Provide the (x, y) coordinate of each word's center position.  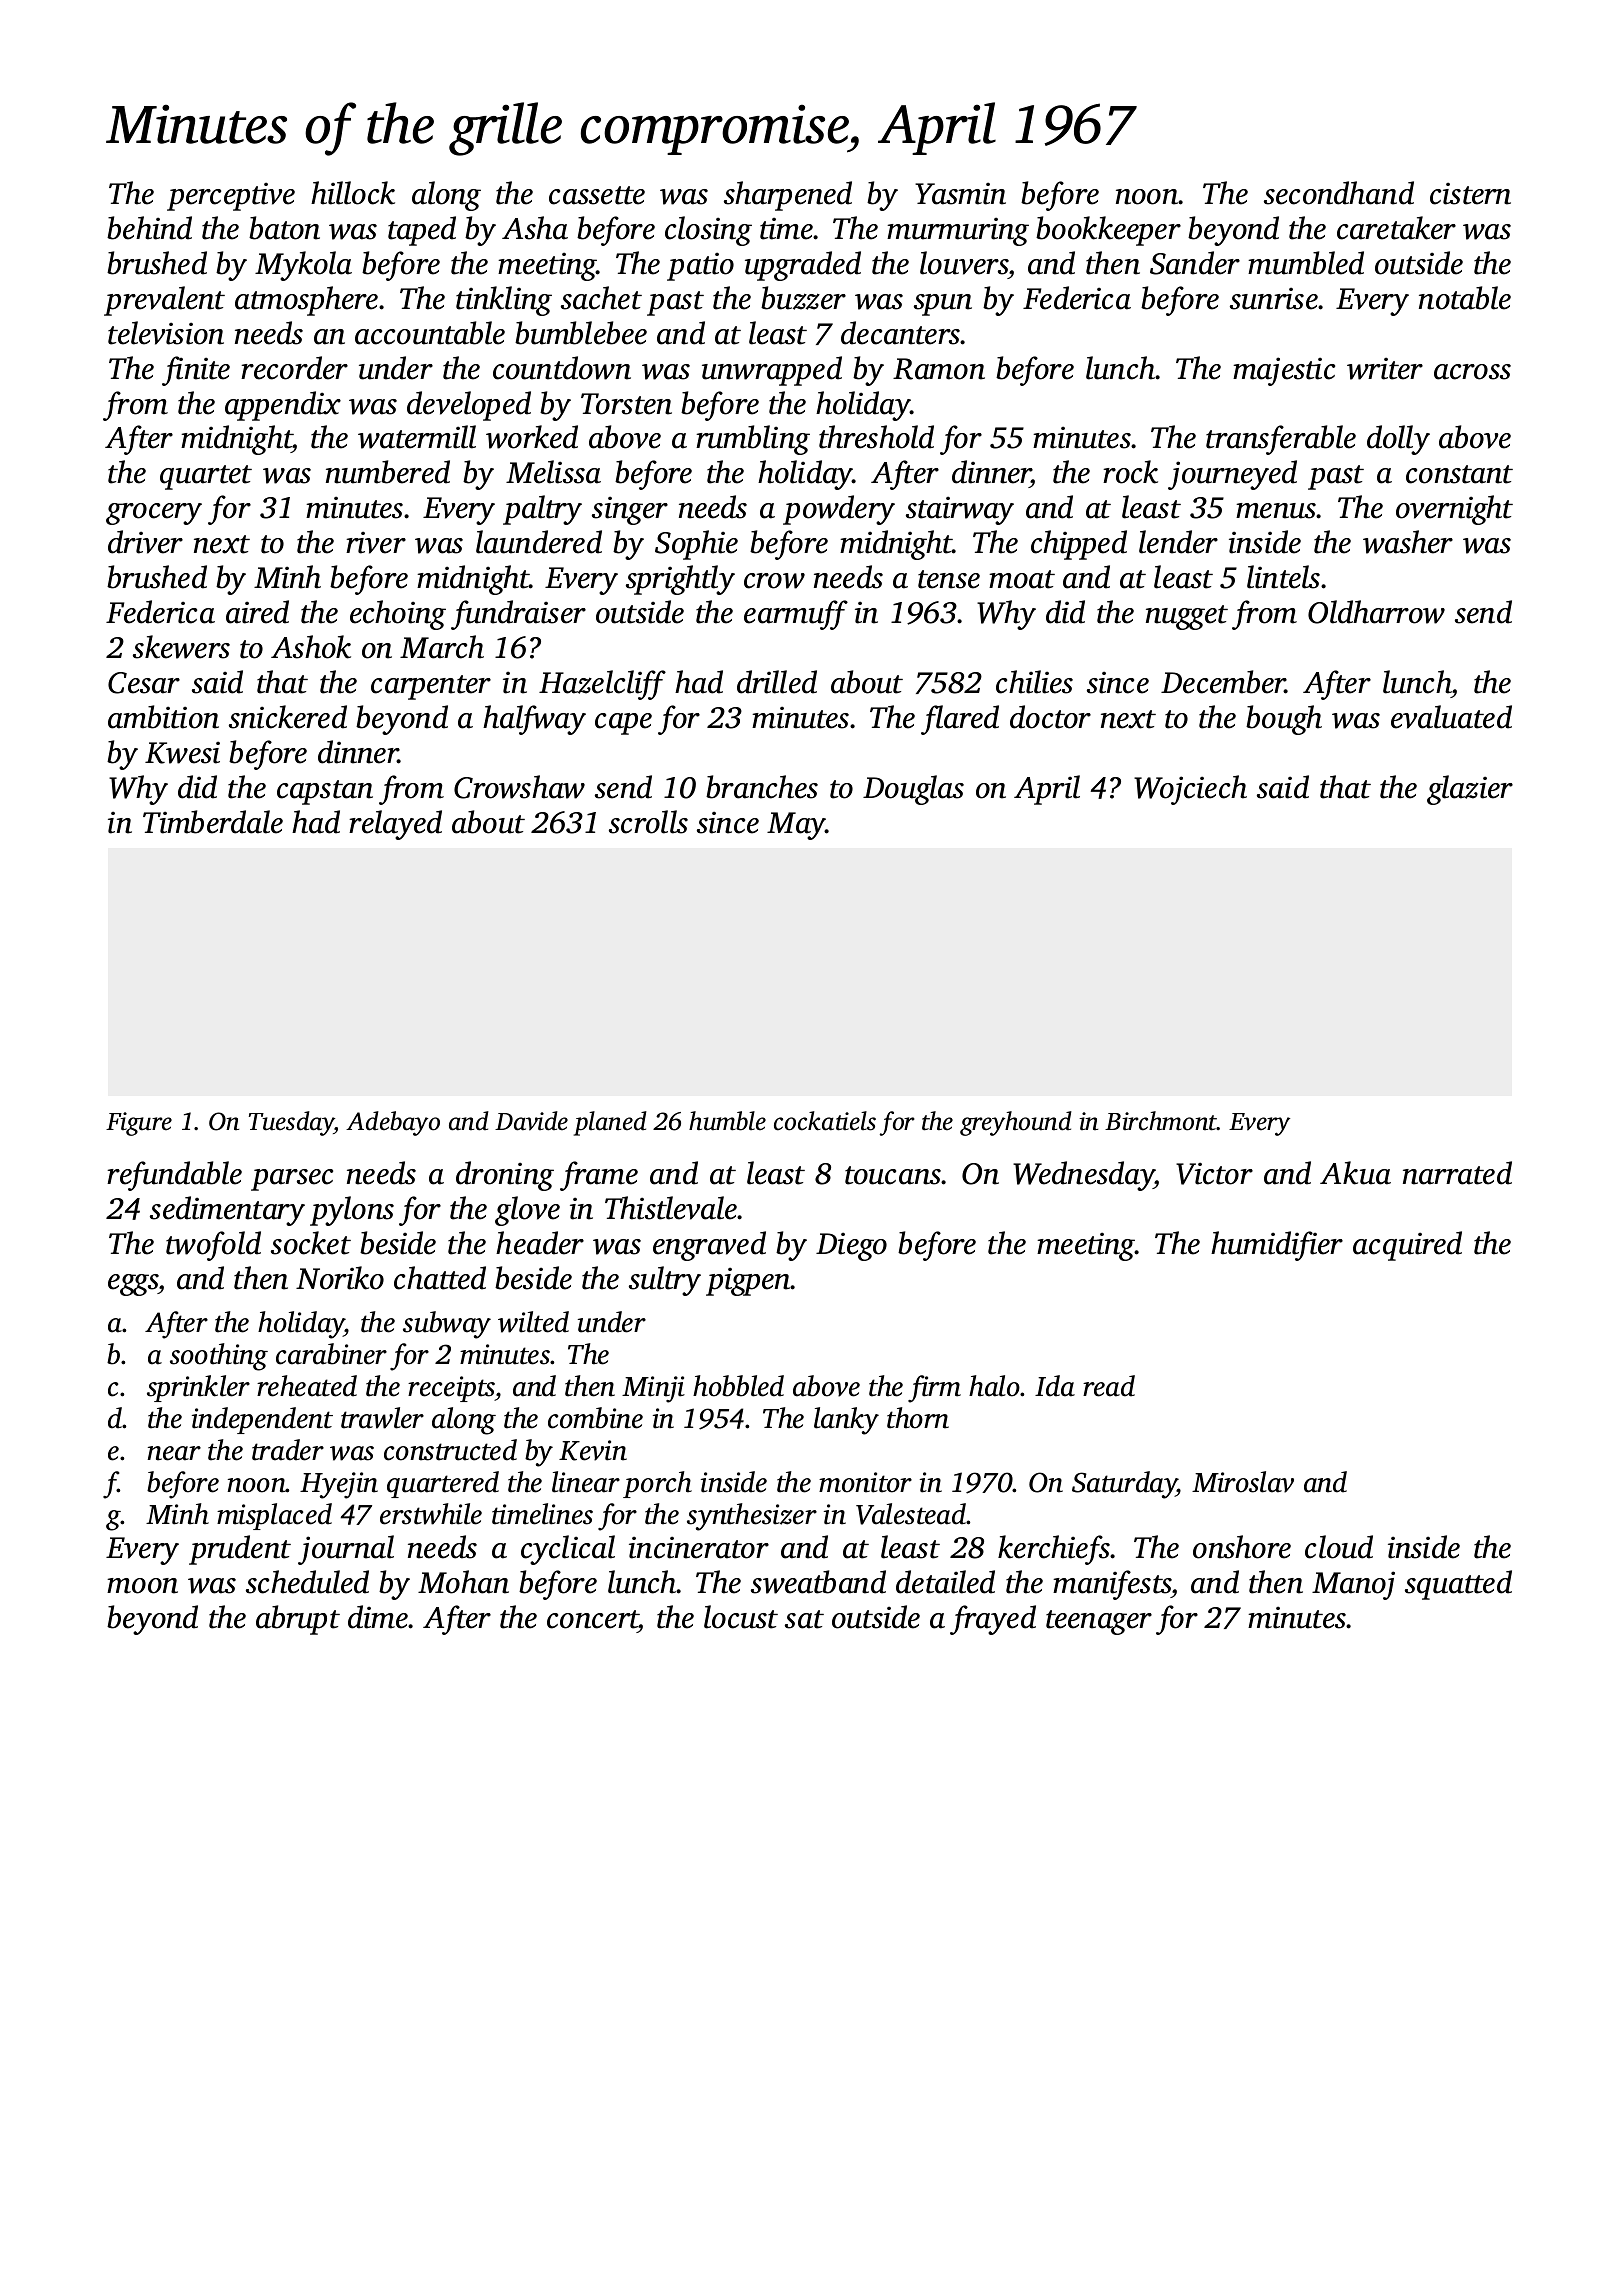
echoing (398, 615)
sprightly (680, 580)
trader (288, 1450)
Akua (1355, 1173)
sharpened (788, 196)
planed (610, 1123)
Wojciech (1190, 790)
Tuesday (291, 1123)
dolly (1398, 440)
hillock (353, 193)
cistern (1470, 193)
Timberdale (213, 822)
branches (762, 787)
